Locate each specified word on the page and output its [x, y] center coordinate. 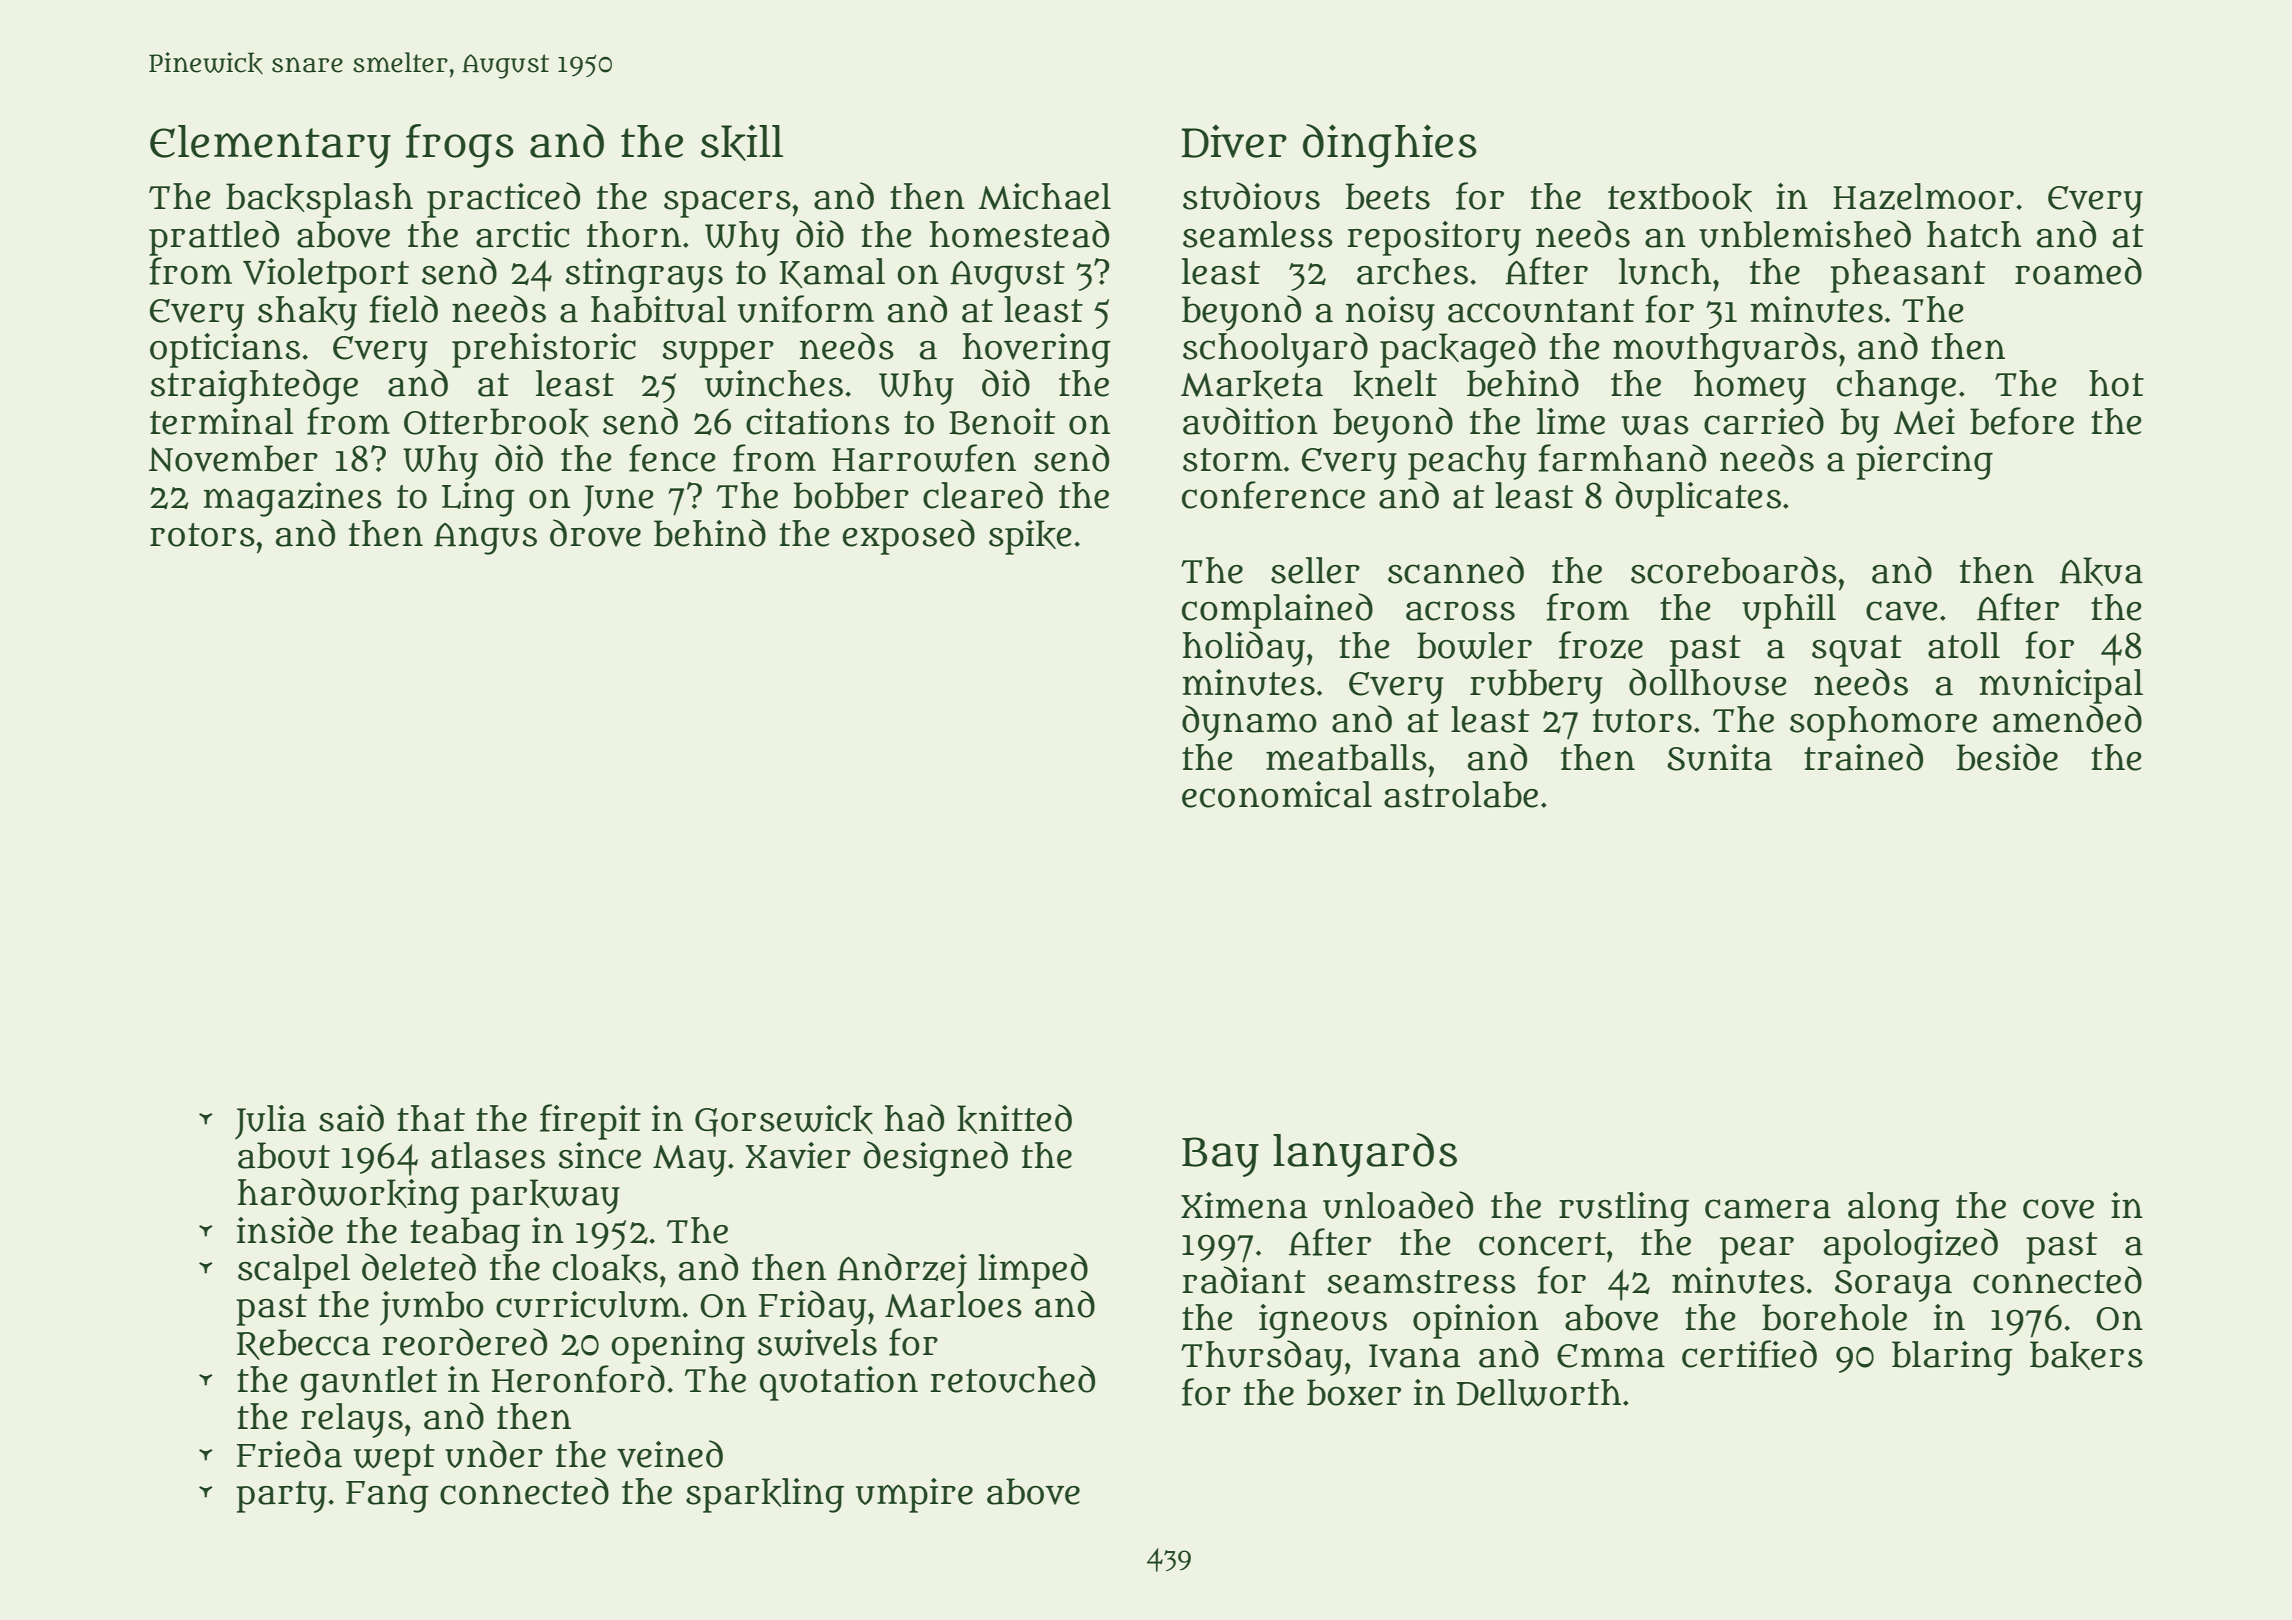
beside [2007, 757]
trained [1863, 757]
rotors [202, 535]
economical [1277, 794]
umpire [914, 1495]
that [431, 1118]
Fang [387, 1497]
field [403, 309]
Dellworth [1539, 1392]
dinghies [1390, 146]
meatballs [1346, 757]
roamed [2078, 271]
